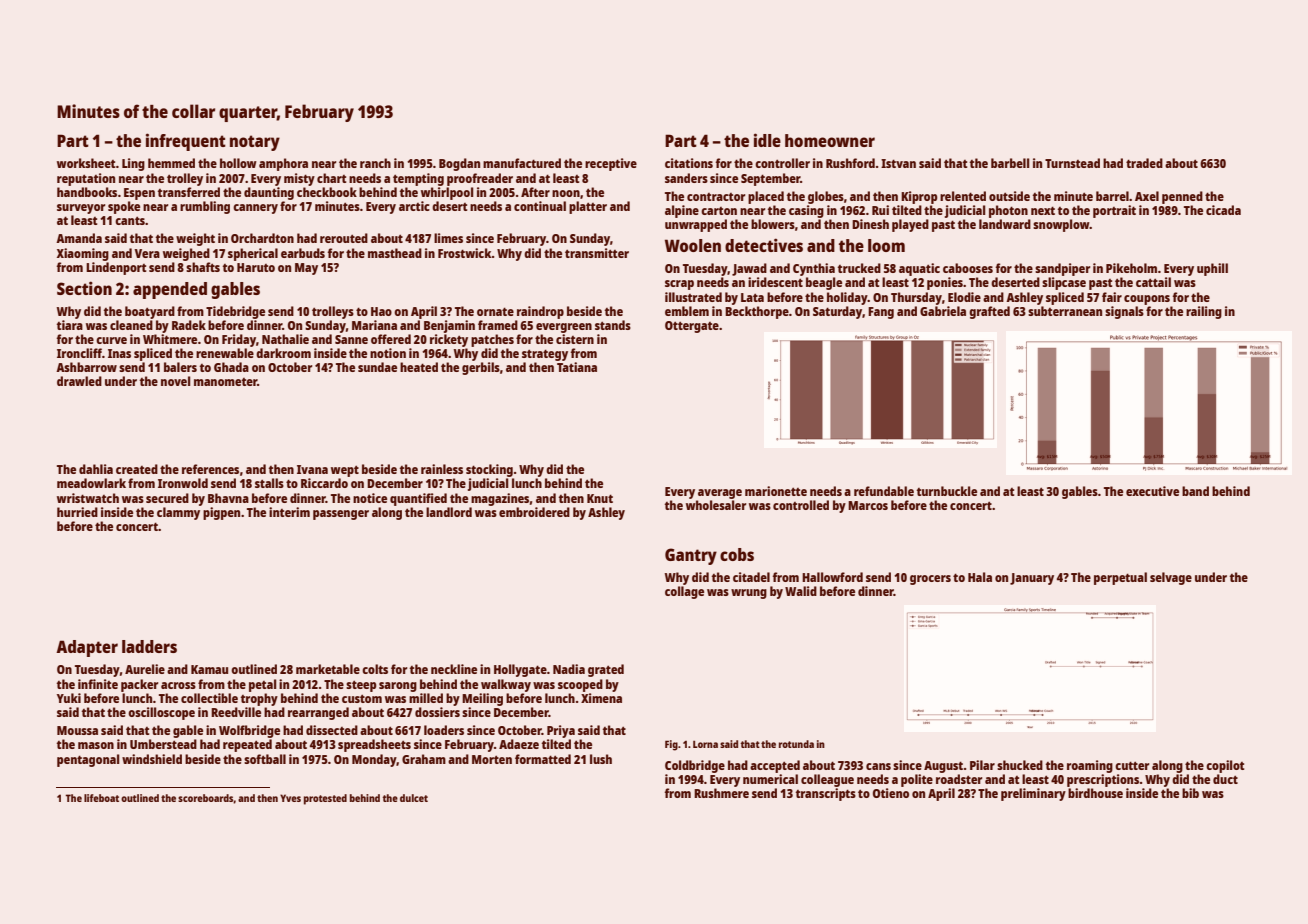  I want to click on wristwatch, so click(88, 498).
